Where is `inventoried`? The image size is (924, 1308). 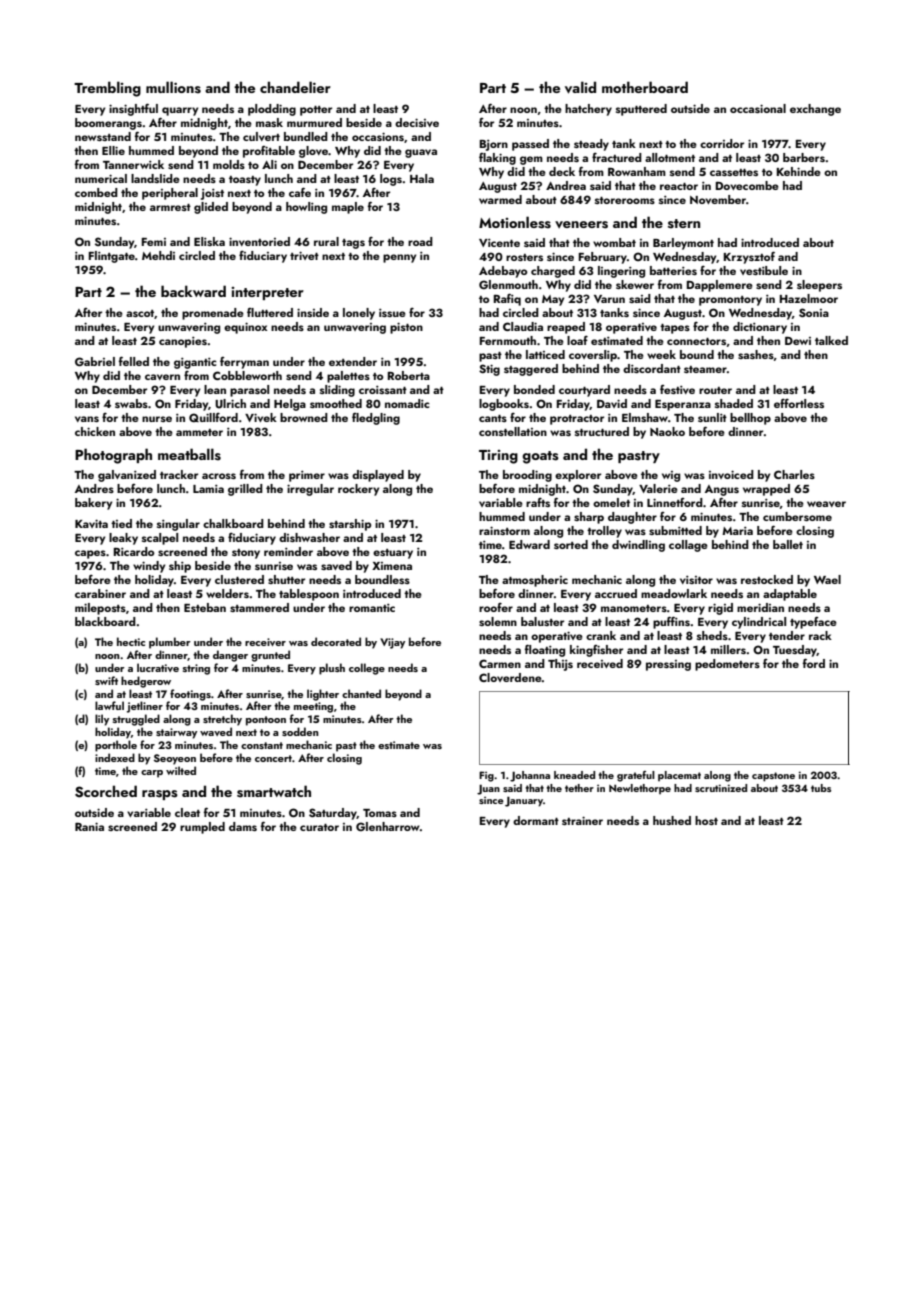
inventoried is located at coordinates (259, 241).
